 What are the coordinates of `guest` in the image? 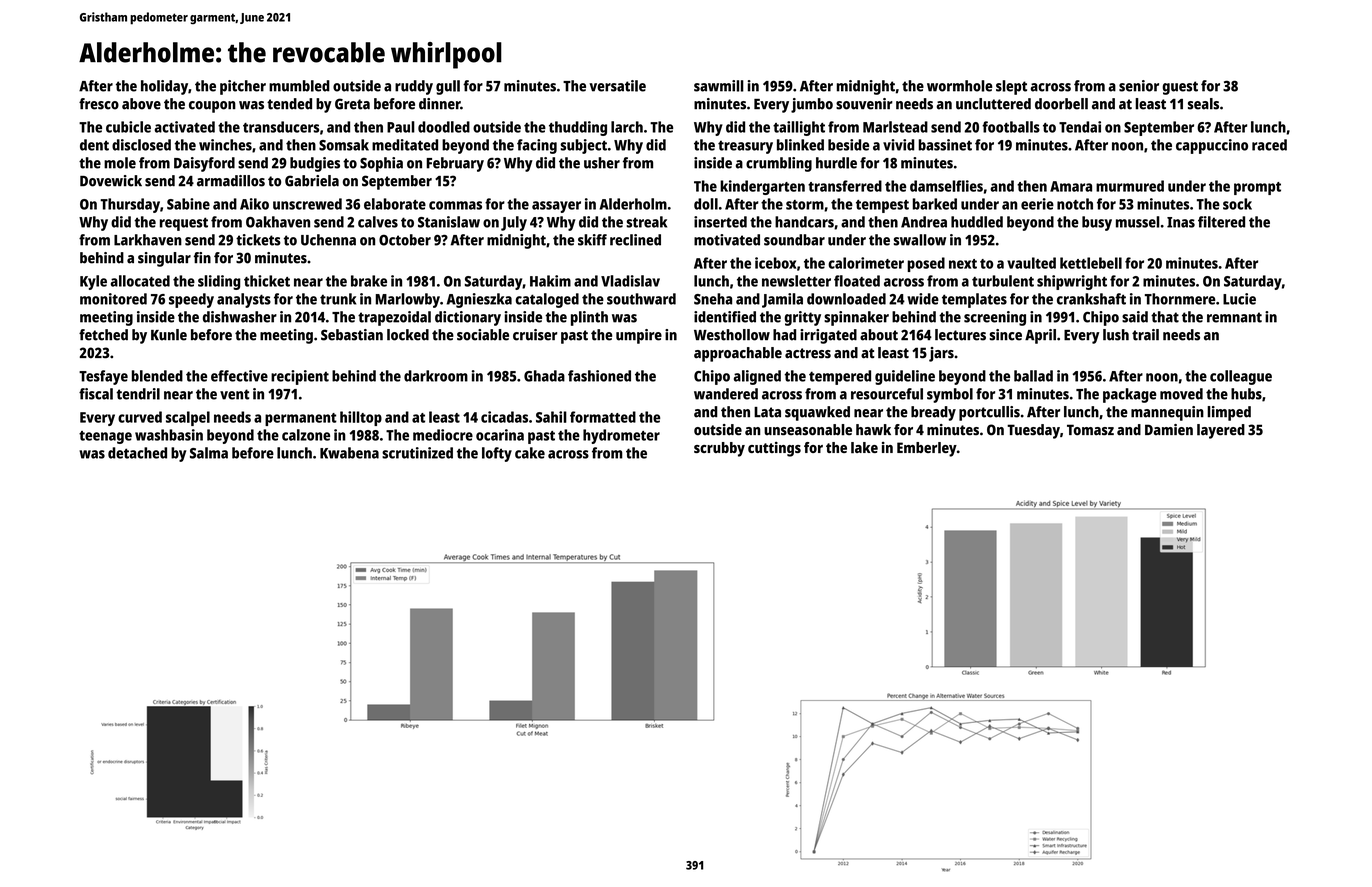 It's located at (1180, 88).
